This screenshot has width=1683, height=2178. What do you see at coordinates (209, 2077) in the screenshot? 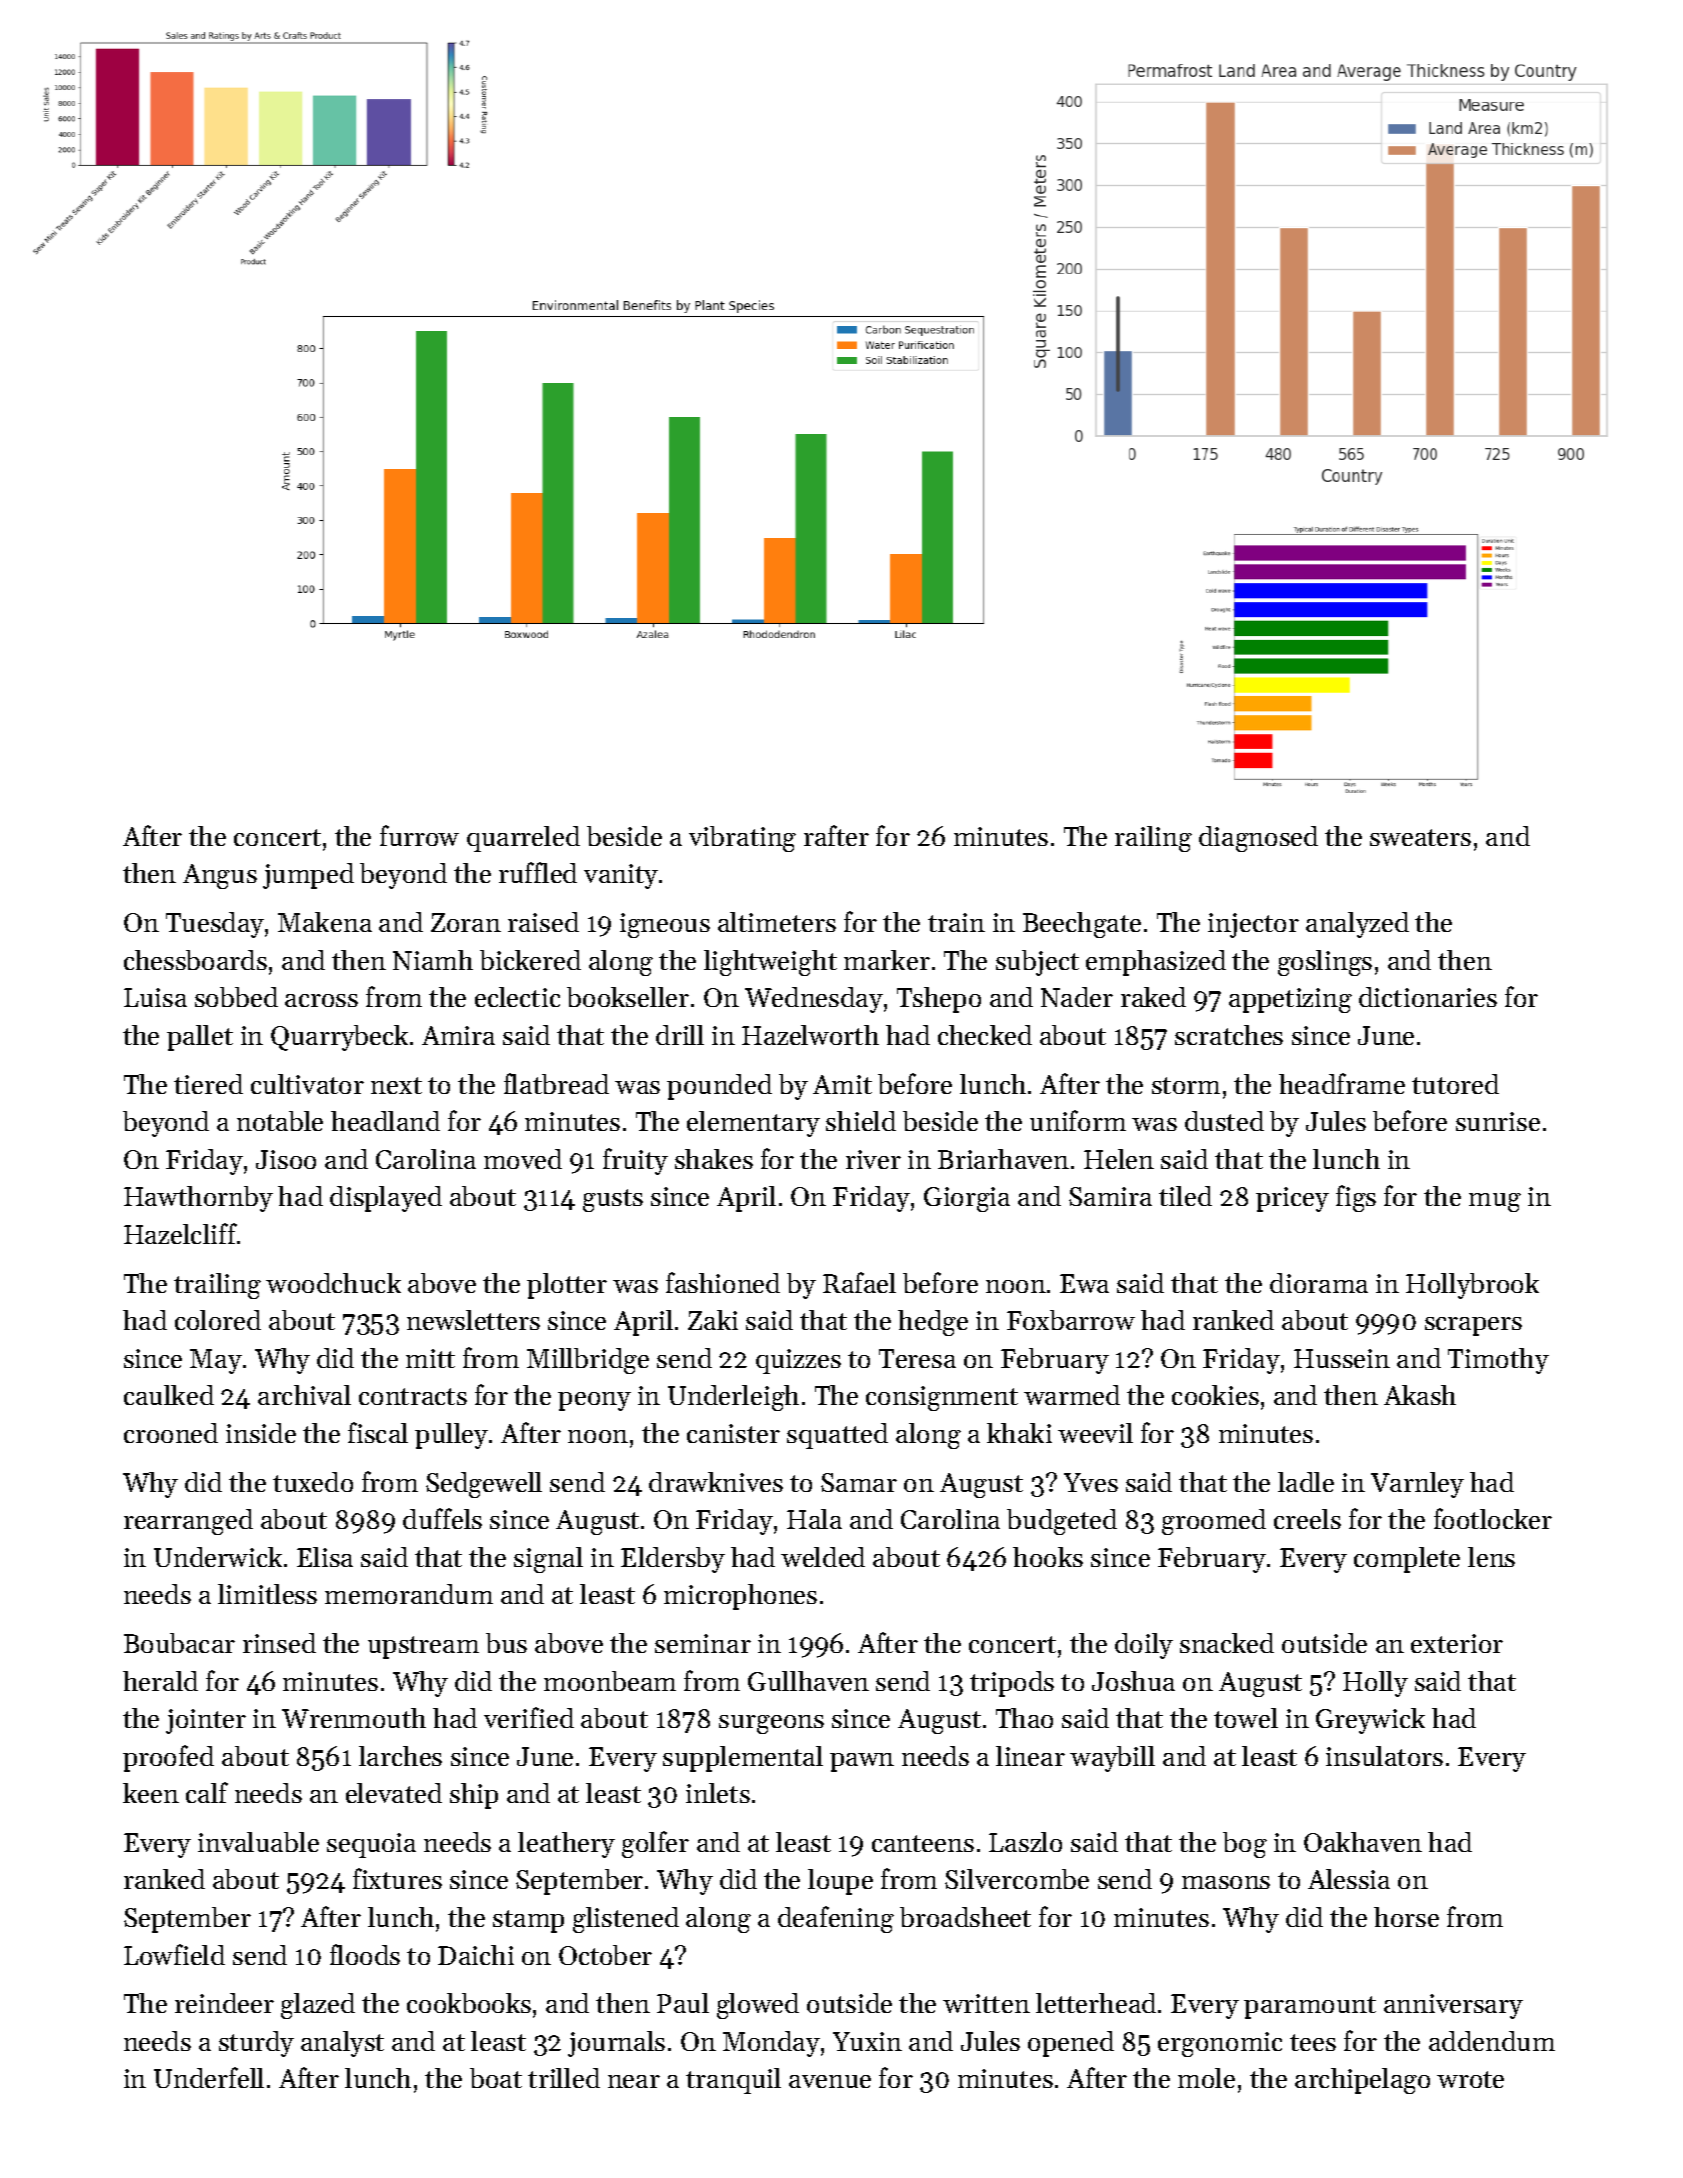
I see `Underfell` at bounding box center [209, 2077].
